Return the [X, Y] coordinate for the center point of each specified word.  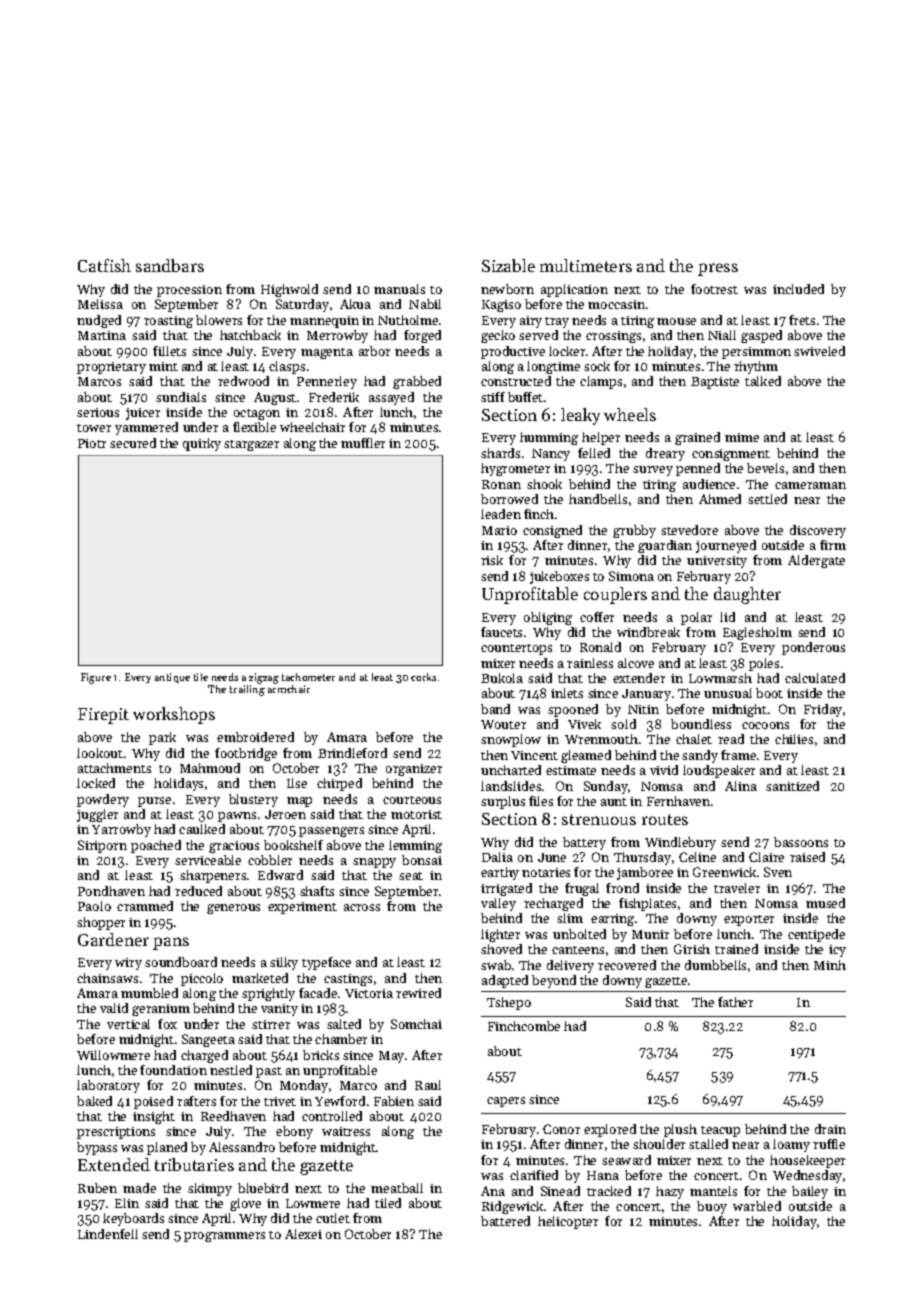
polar [696, 618]
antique [172, 678]
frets [802, 320]
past [269, 1072]
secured [133, 443]
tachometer [308, 677]
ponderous [813, 648]
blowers [219, 320]
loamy [791, 1145]
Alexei [303, 1234]
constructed [516, 381]
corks [423, 677]
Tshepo [509, 1003]
